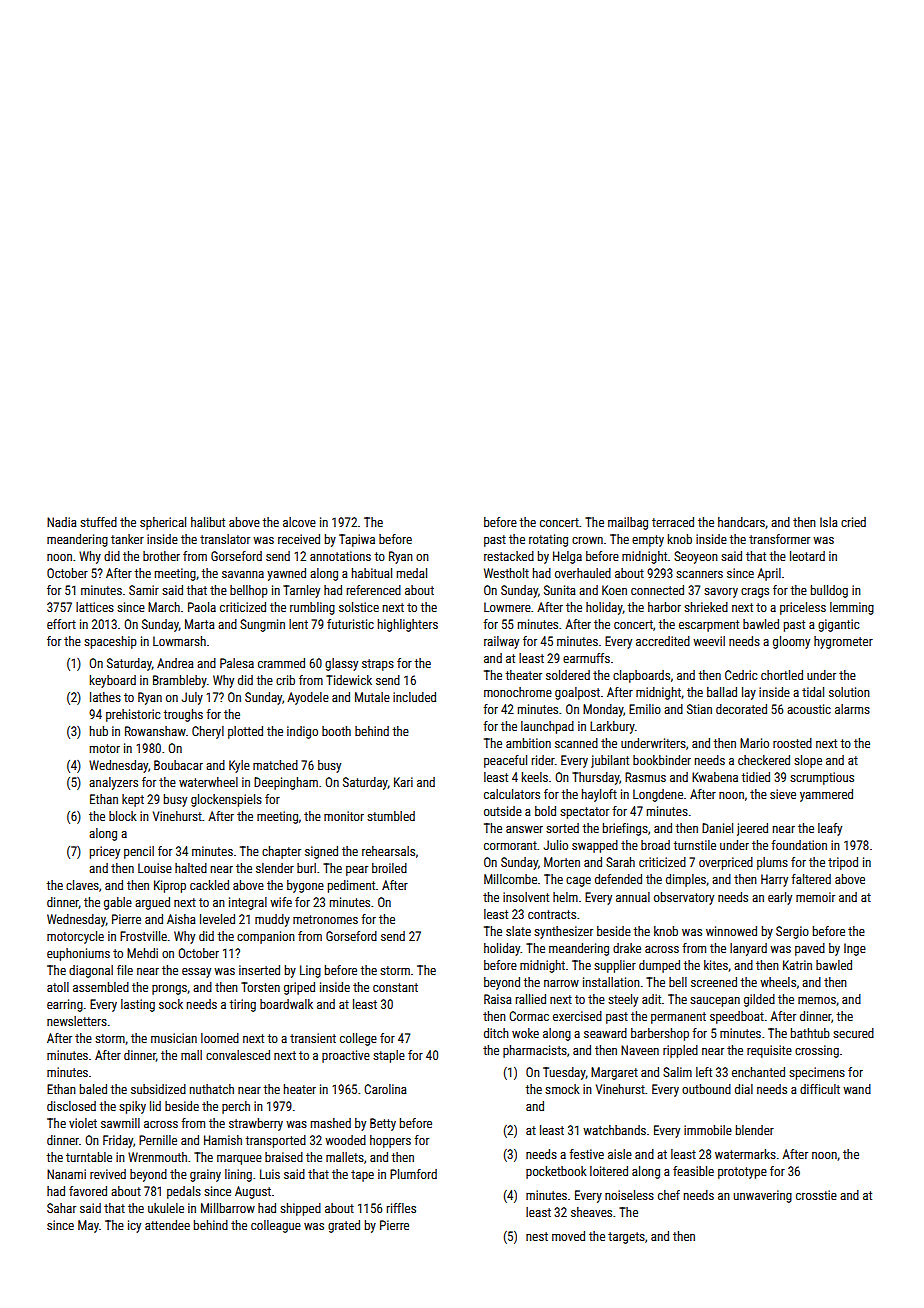  What do you see at coordinates (564, 1073) in the screenshot?
I see `Tuesday` at bounding box center [564, 1073].
